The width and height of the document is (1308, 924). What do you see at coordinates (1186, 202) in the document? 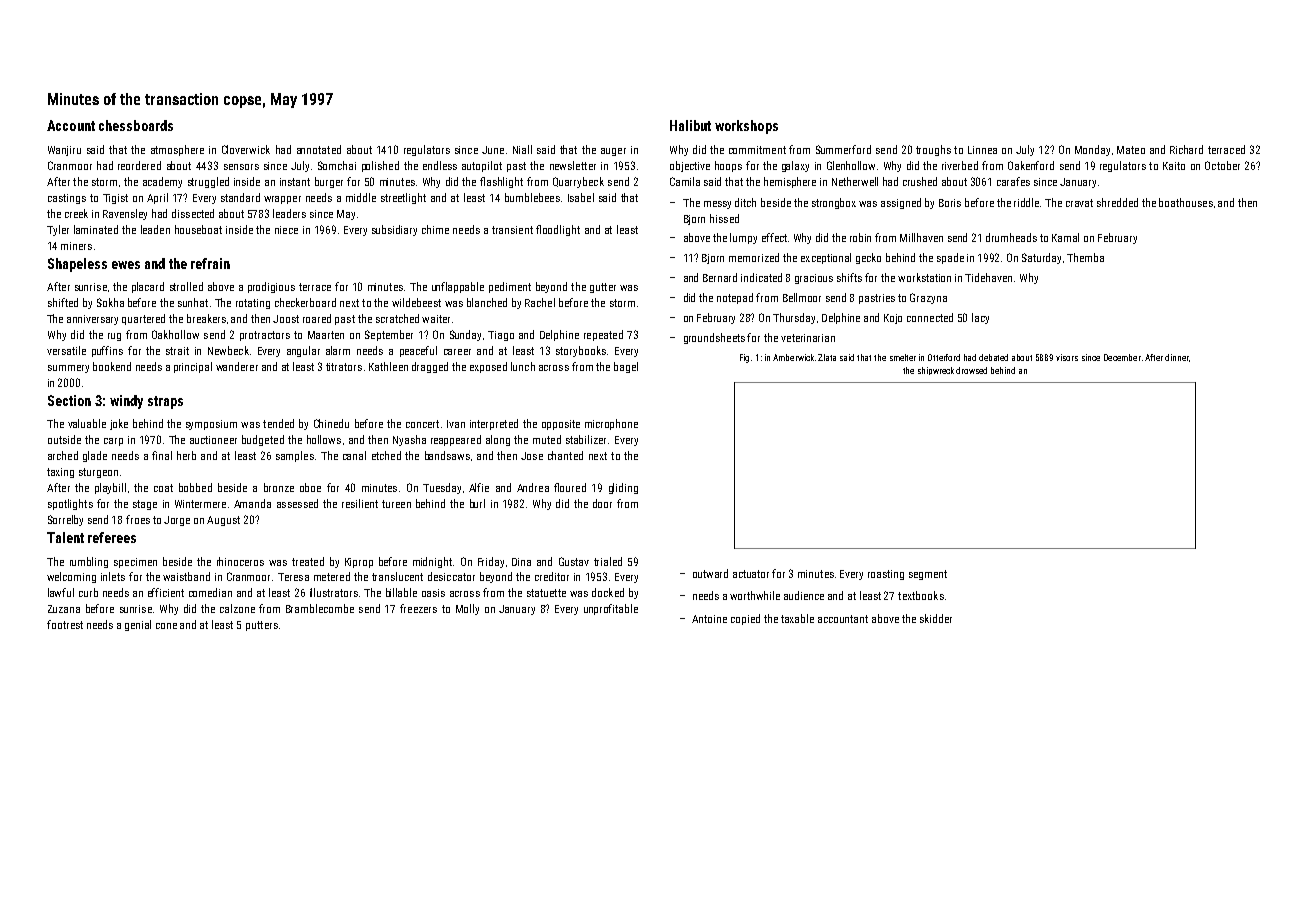
I see `boathouses` at bounding box center [1186, 202].
